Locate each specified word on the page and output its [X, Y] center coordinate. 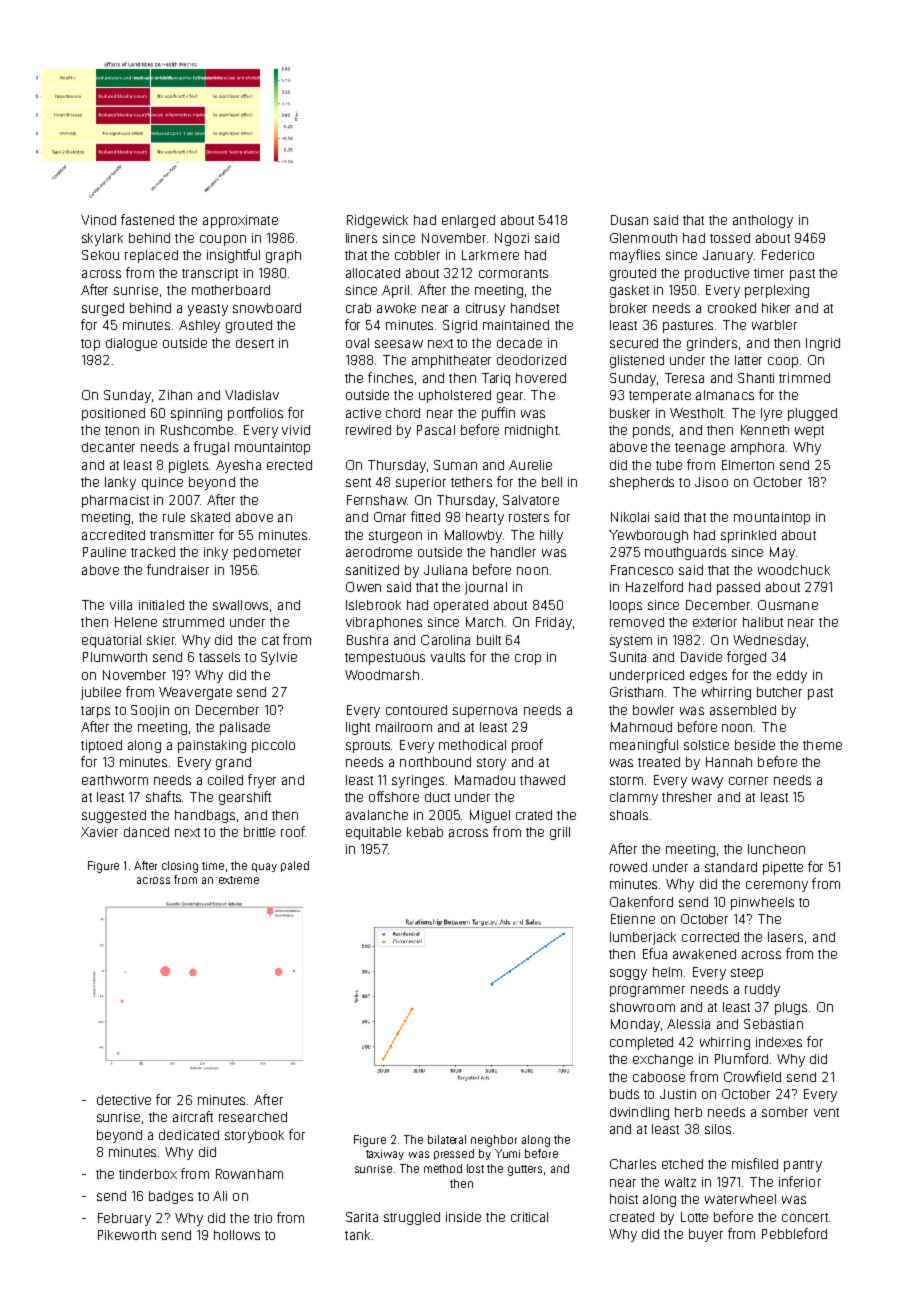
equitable [373, 833]
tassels [219, 657]
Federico [788, 255]
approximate [240, 221]
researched [253, 1117]
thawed [542, 780]
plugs [791, 1008]
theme [822, 745]
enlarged [468, 221]
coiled [225, 780]
